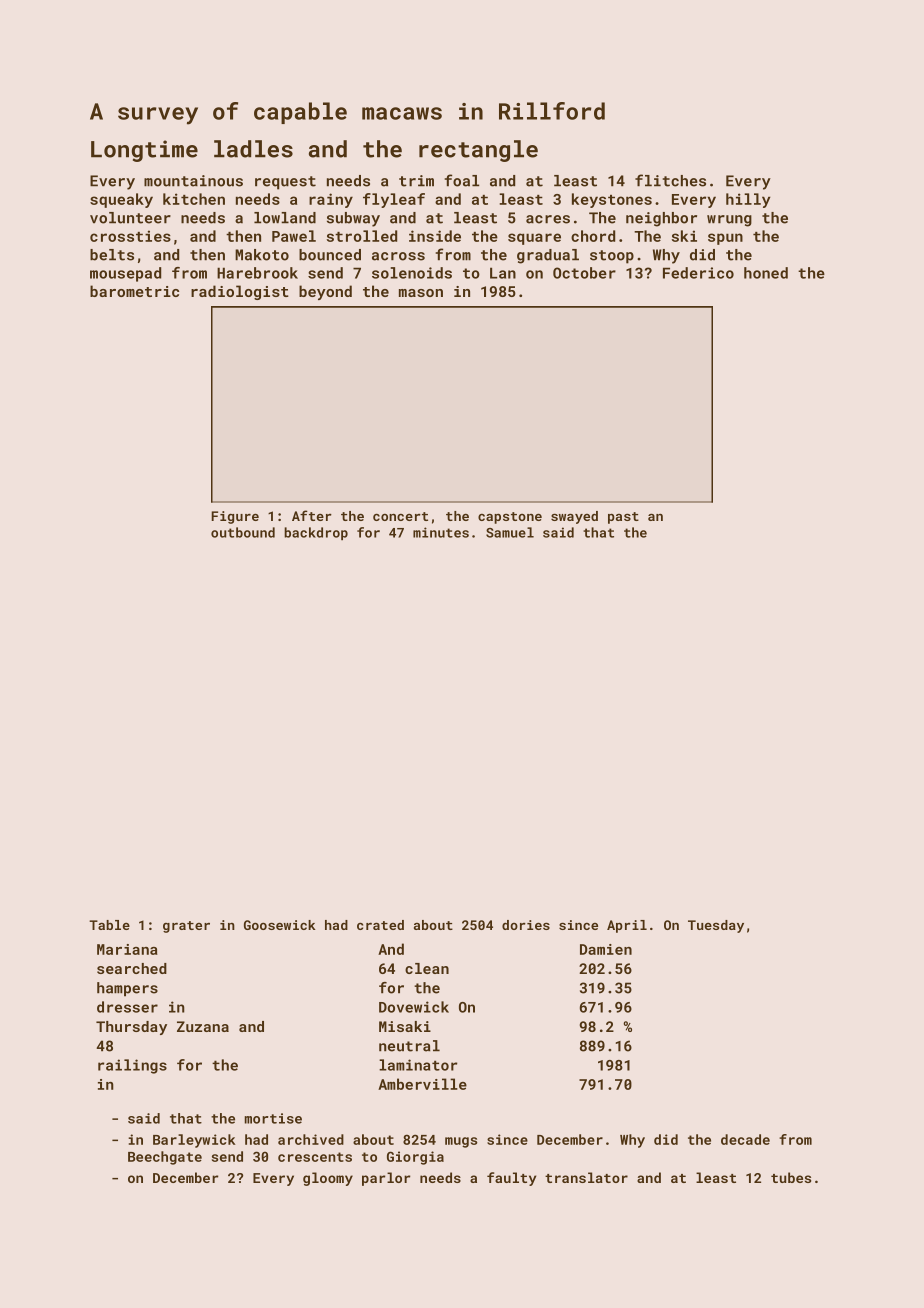 The width and height of the screenshot is (924, 1308). What do you see at coordinates (748, 200) in the screenshot?
I see `hilly` at bounding box center [748, 200].
